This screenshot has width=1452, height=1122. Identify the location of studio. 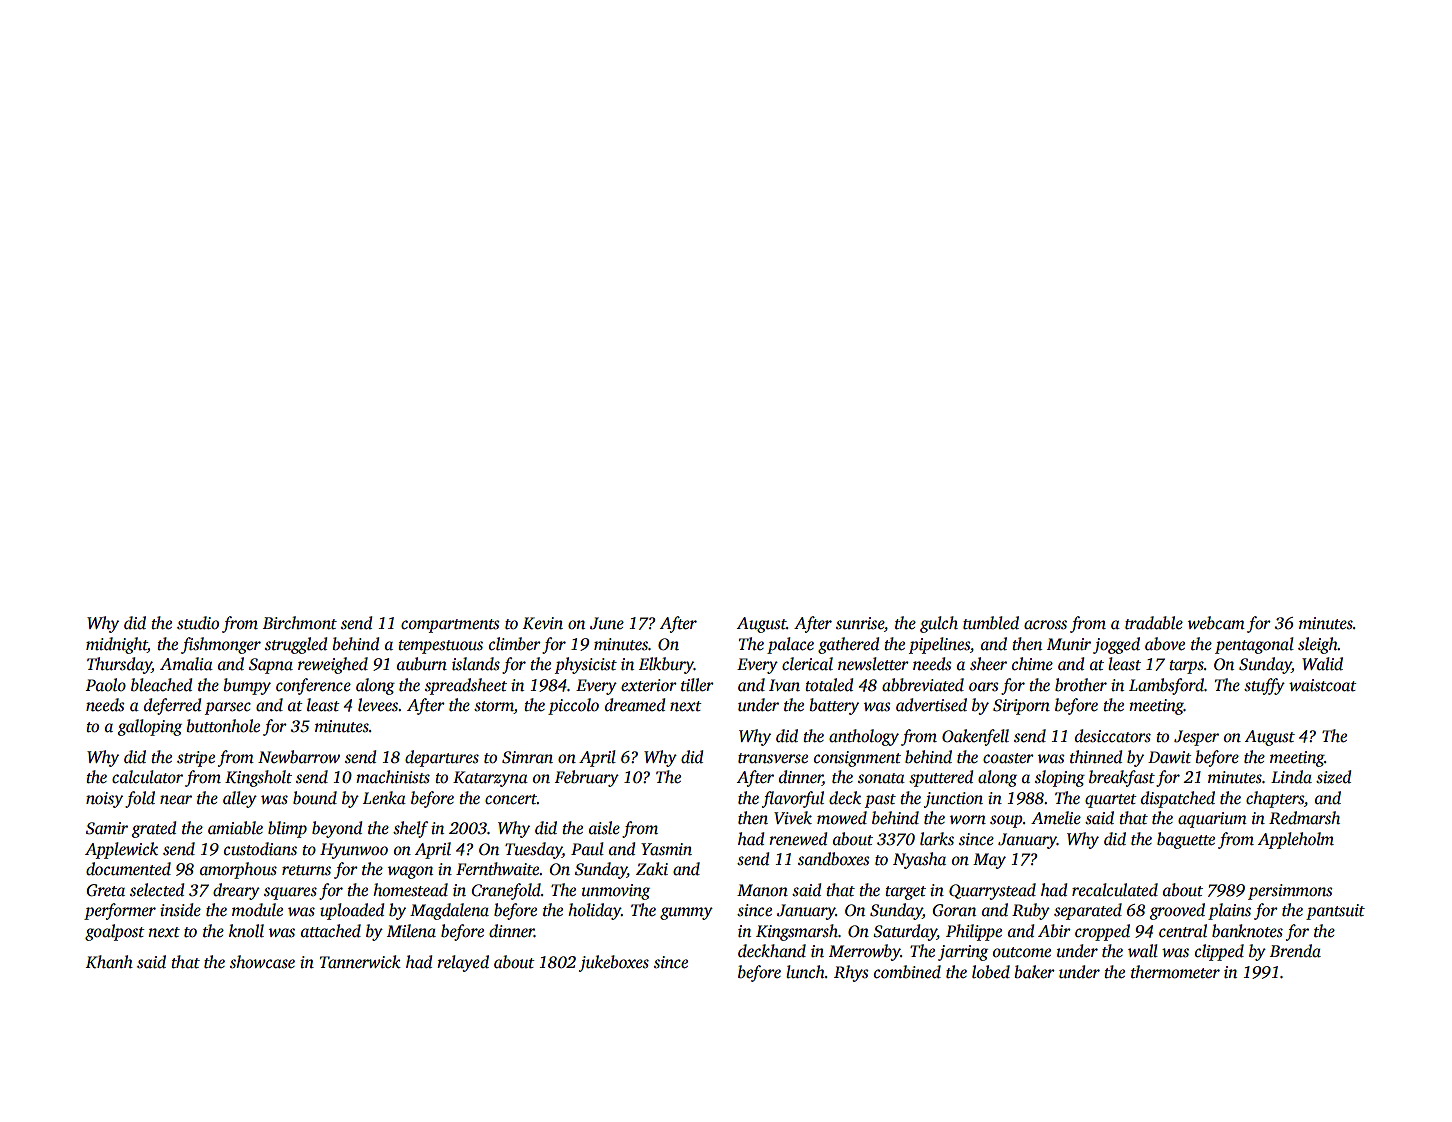
(198, 623).
